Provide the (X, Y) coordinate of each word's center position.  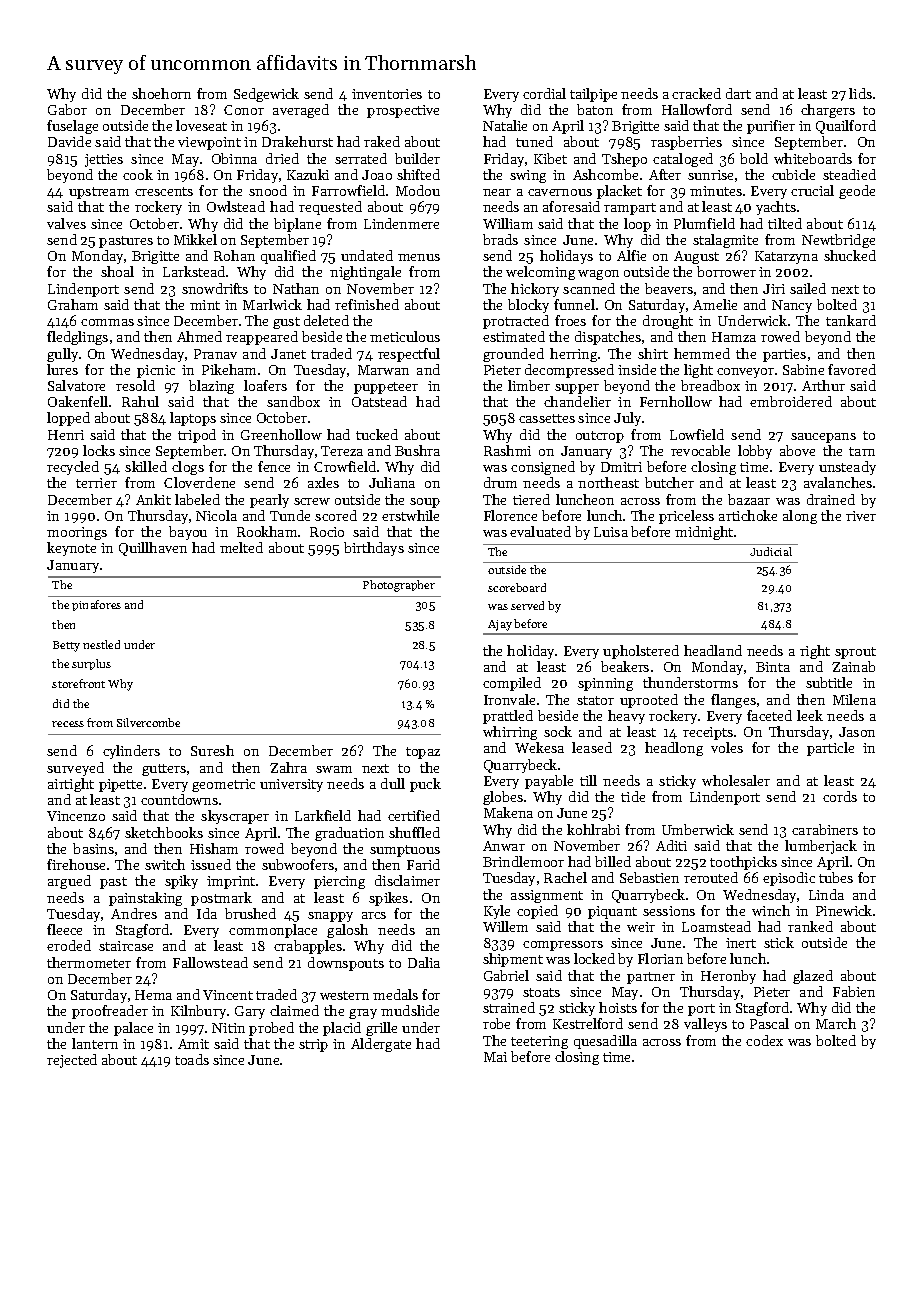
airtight (71, 785)
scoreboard (517, 587)
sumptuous (405, 851)
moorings (77, 533)
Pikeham (229, 369)
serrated (361, 158)
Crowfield (345, 466)
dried (282, 158)
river (861, 516)
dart (738, 93)
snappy (330, 917)
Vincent (228, 995)
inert (741, 943)
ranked (810, 926)
